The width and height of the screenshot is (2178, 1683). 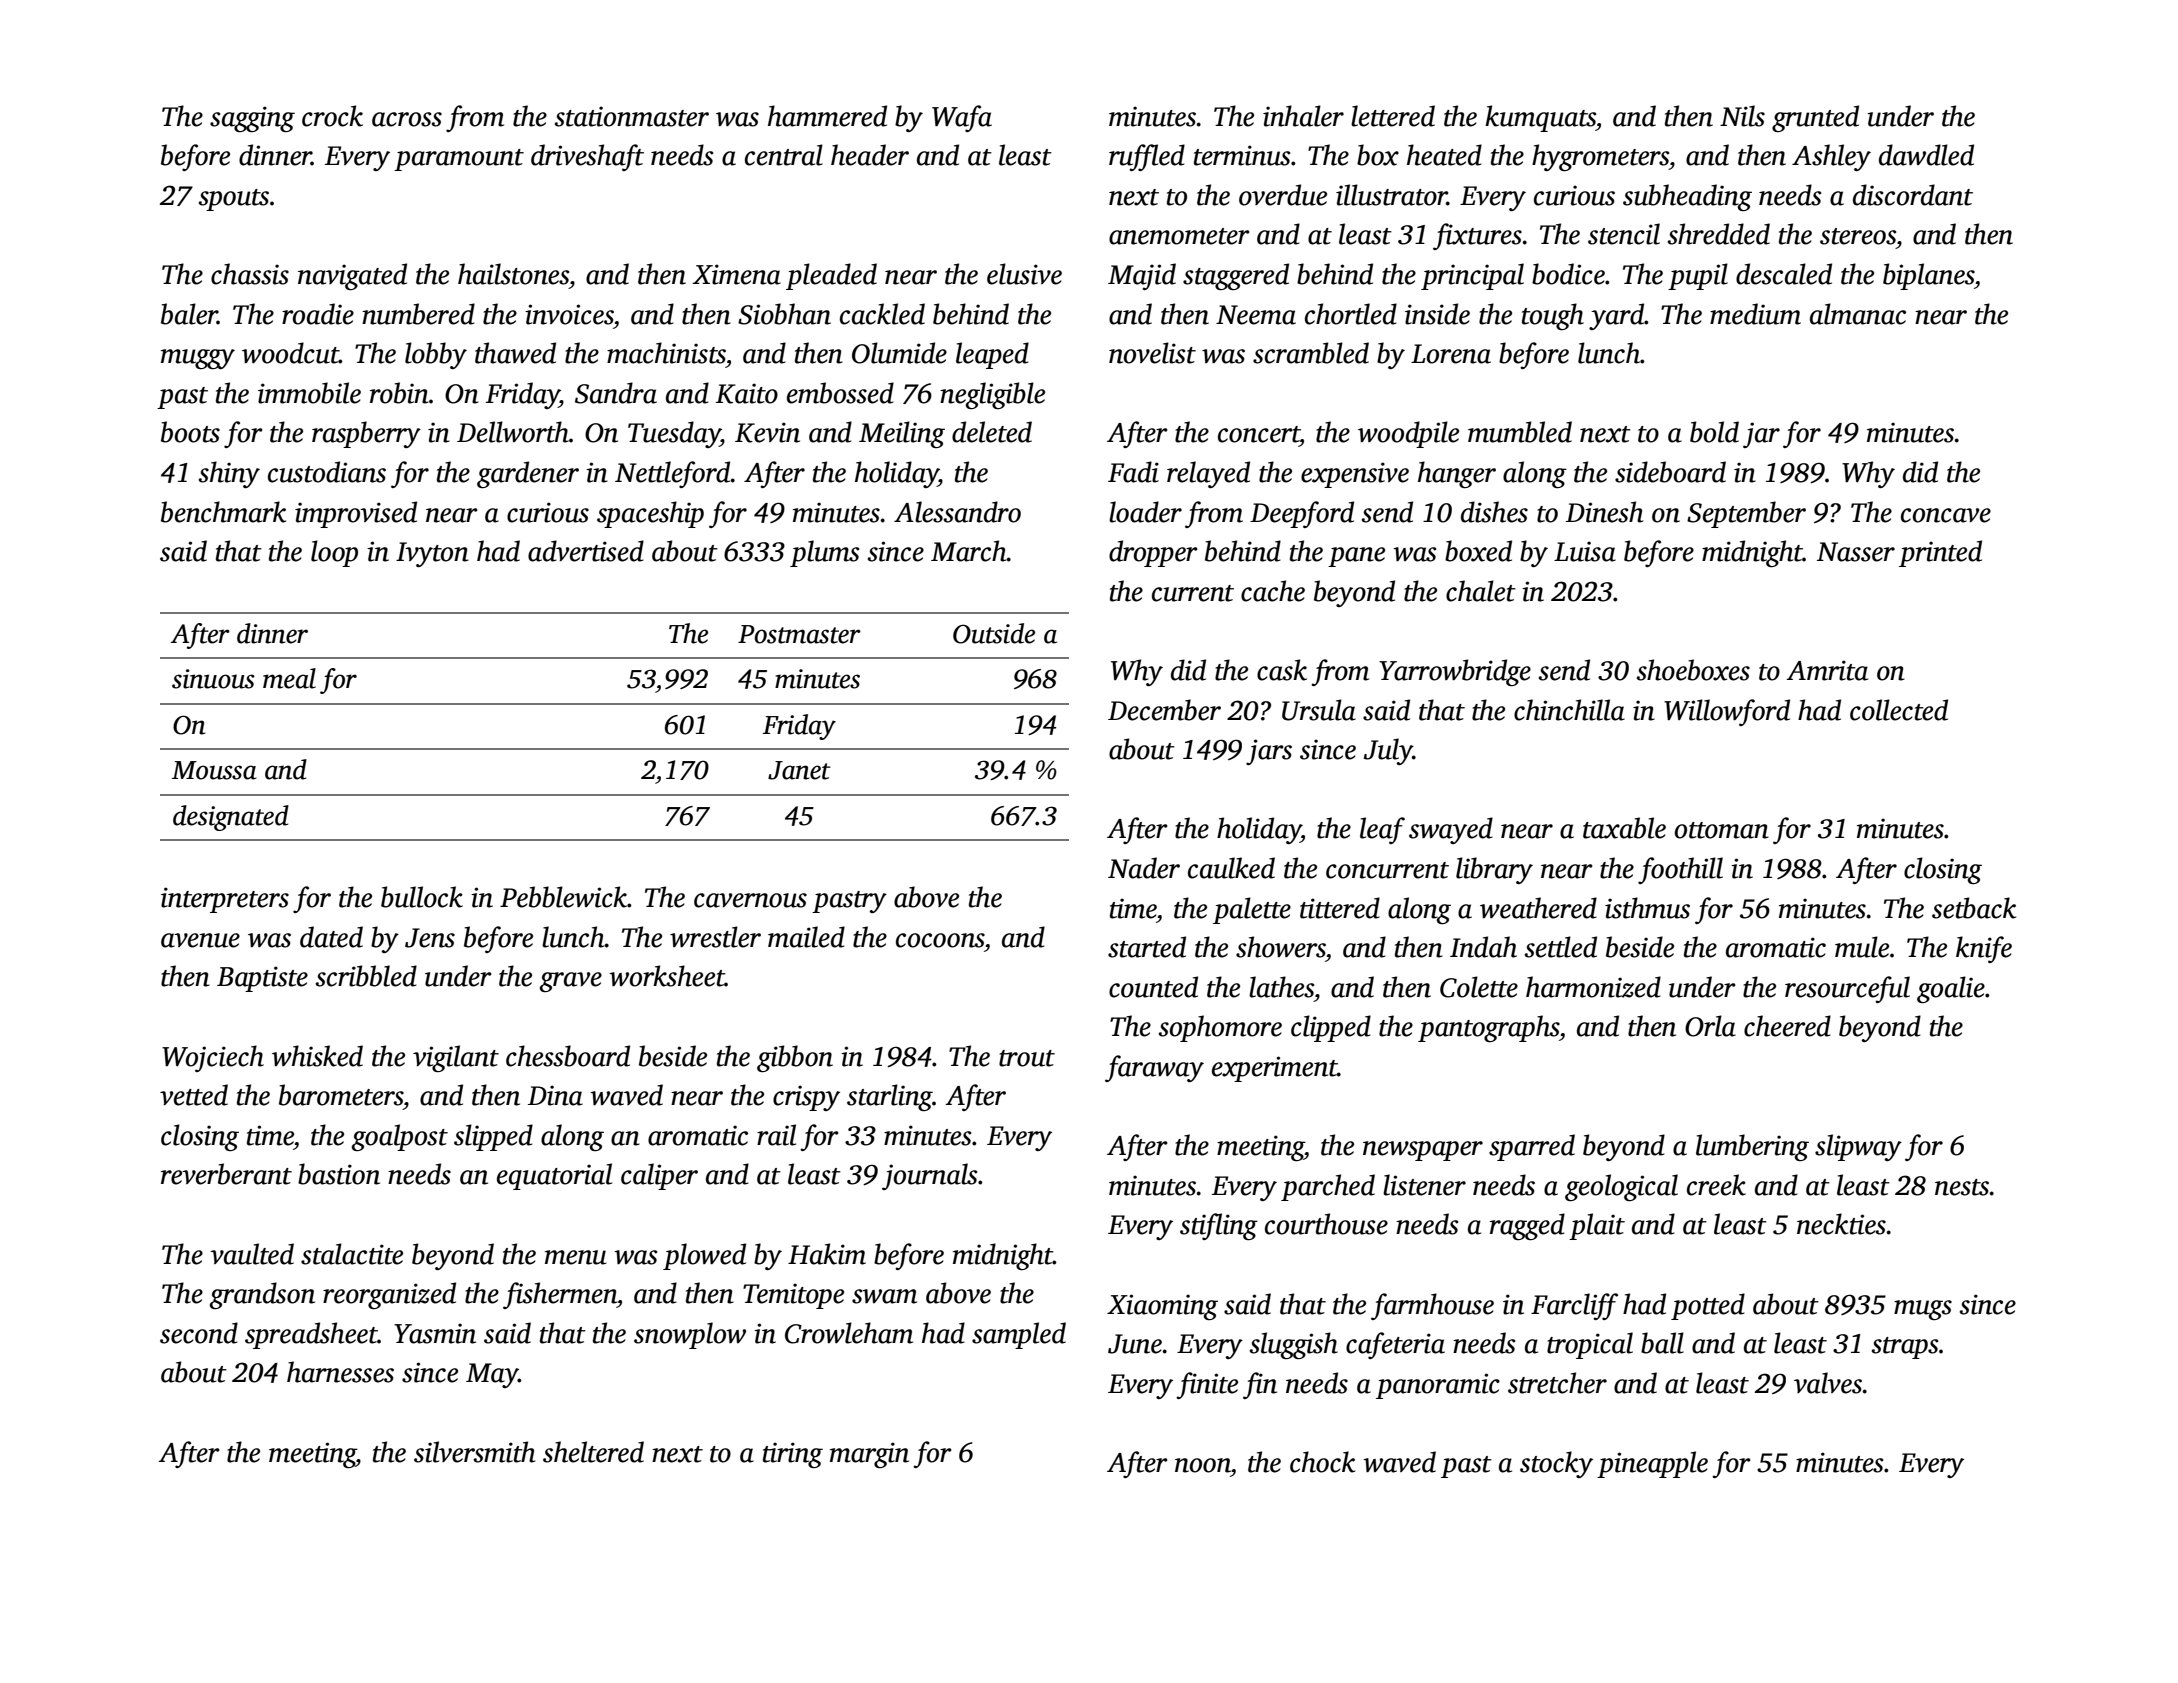 What do you see at coordinates (1858, 314) in the screenshot?
I see `almanac` at bounding box center [1858, 314].
